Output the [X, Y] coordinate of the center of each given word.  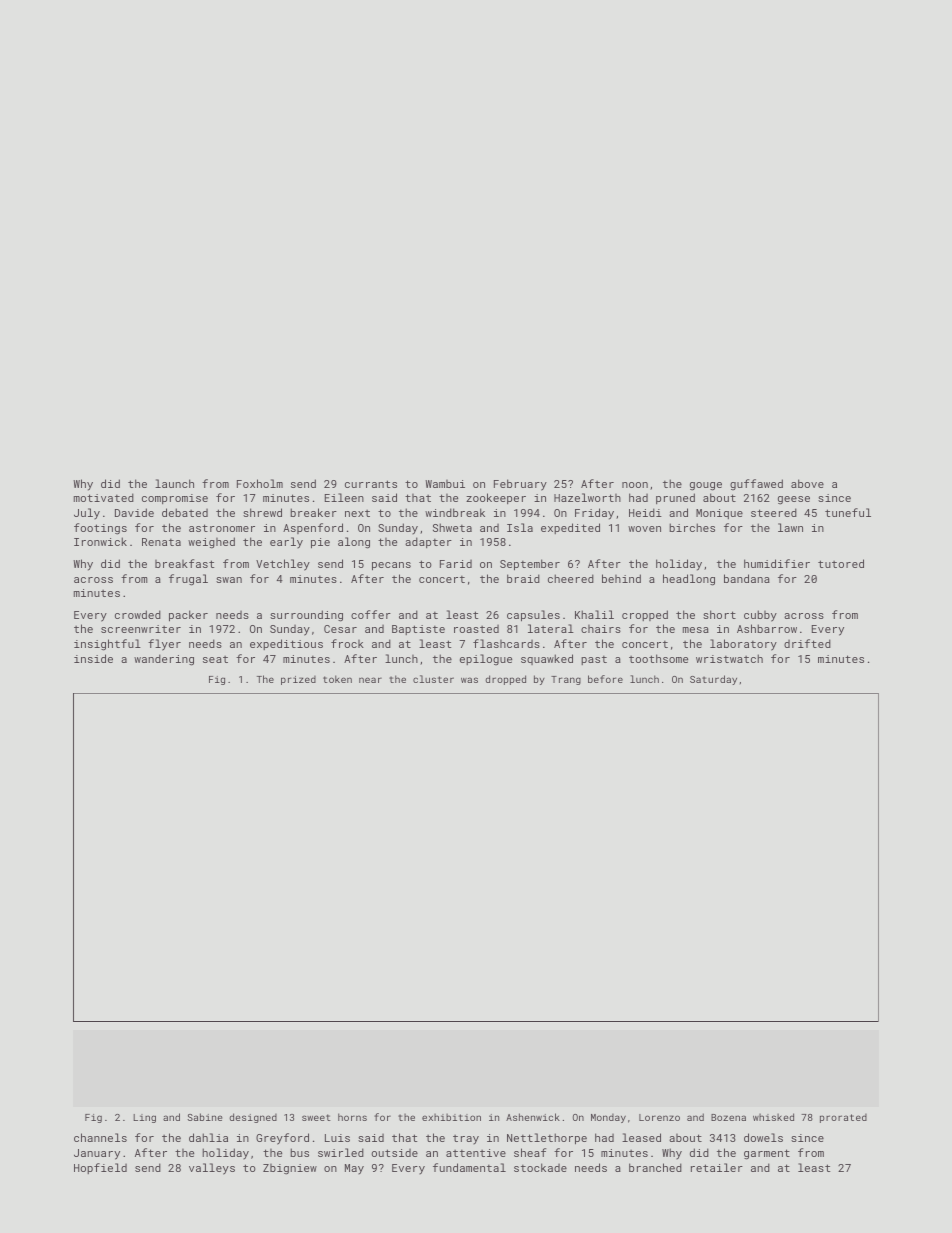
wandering [164, 660]
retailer [717, 1167]
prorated [843, 1118]
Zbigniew [290, 1169]
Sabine [205, 1117]
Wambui [445, 483]
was [469, 680]
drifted [807, 643]
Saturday [713, 680]
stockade [540, 1167]
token [337, 679]
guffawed [756, 485]
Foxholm [260, 483]
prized [298, 680]
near [370, 680]
